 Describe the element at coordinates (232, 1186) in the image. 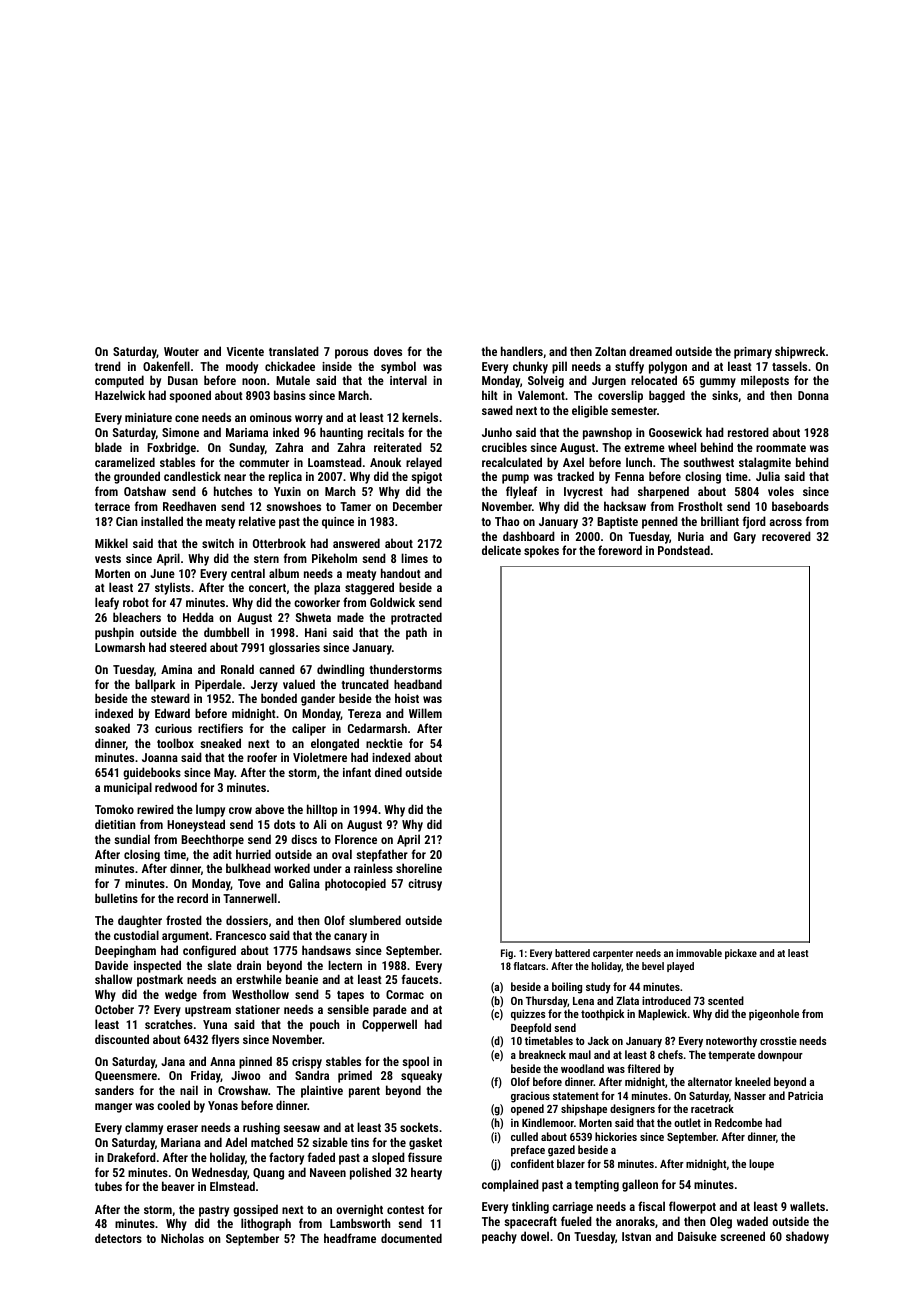

I see `Elmstead` at that location.
